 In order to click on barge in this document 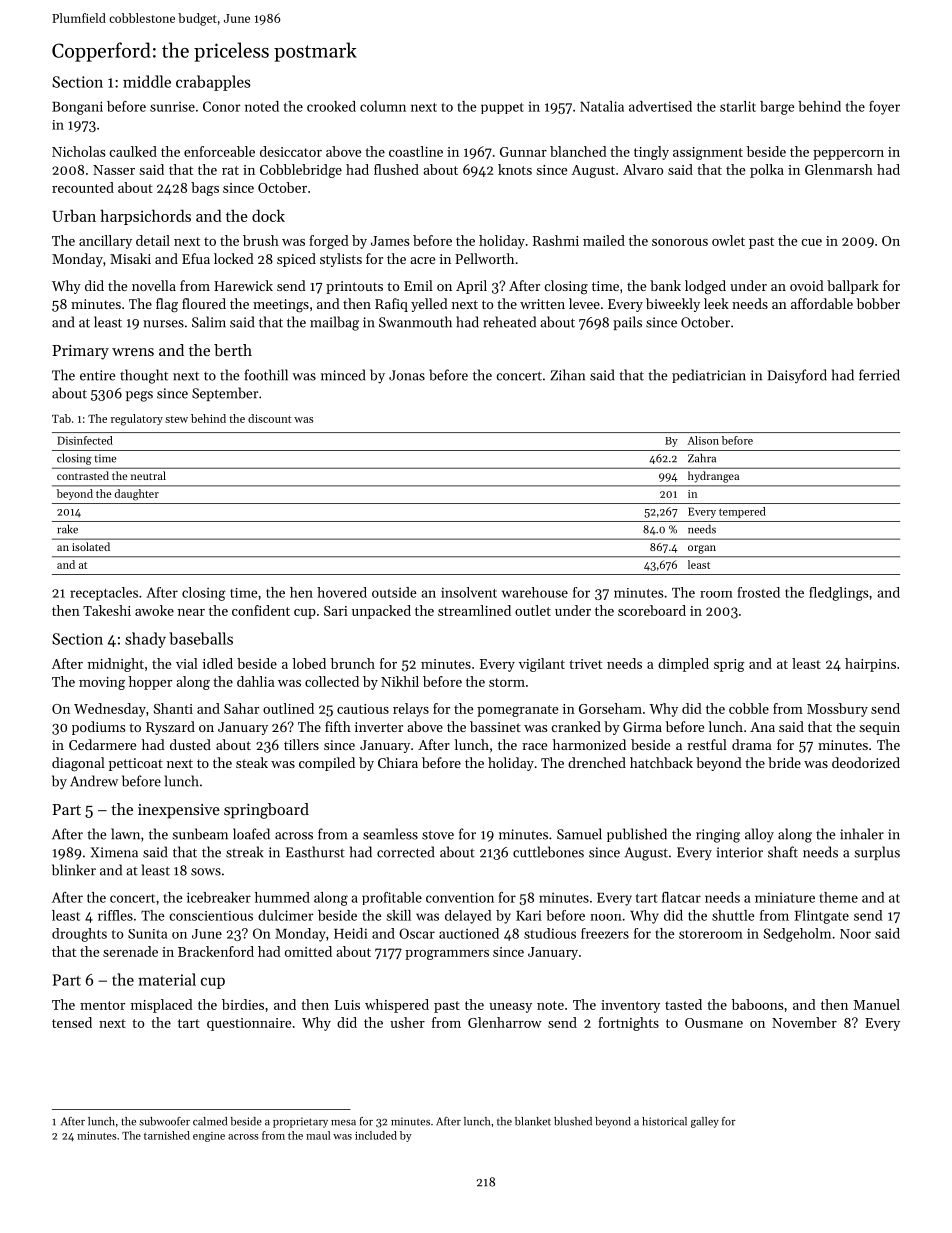, I will do `click(777, 108)`.
